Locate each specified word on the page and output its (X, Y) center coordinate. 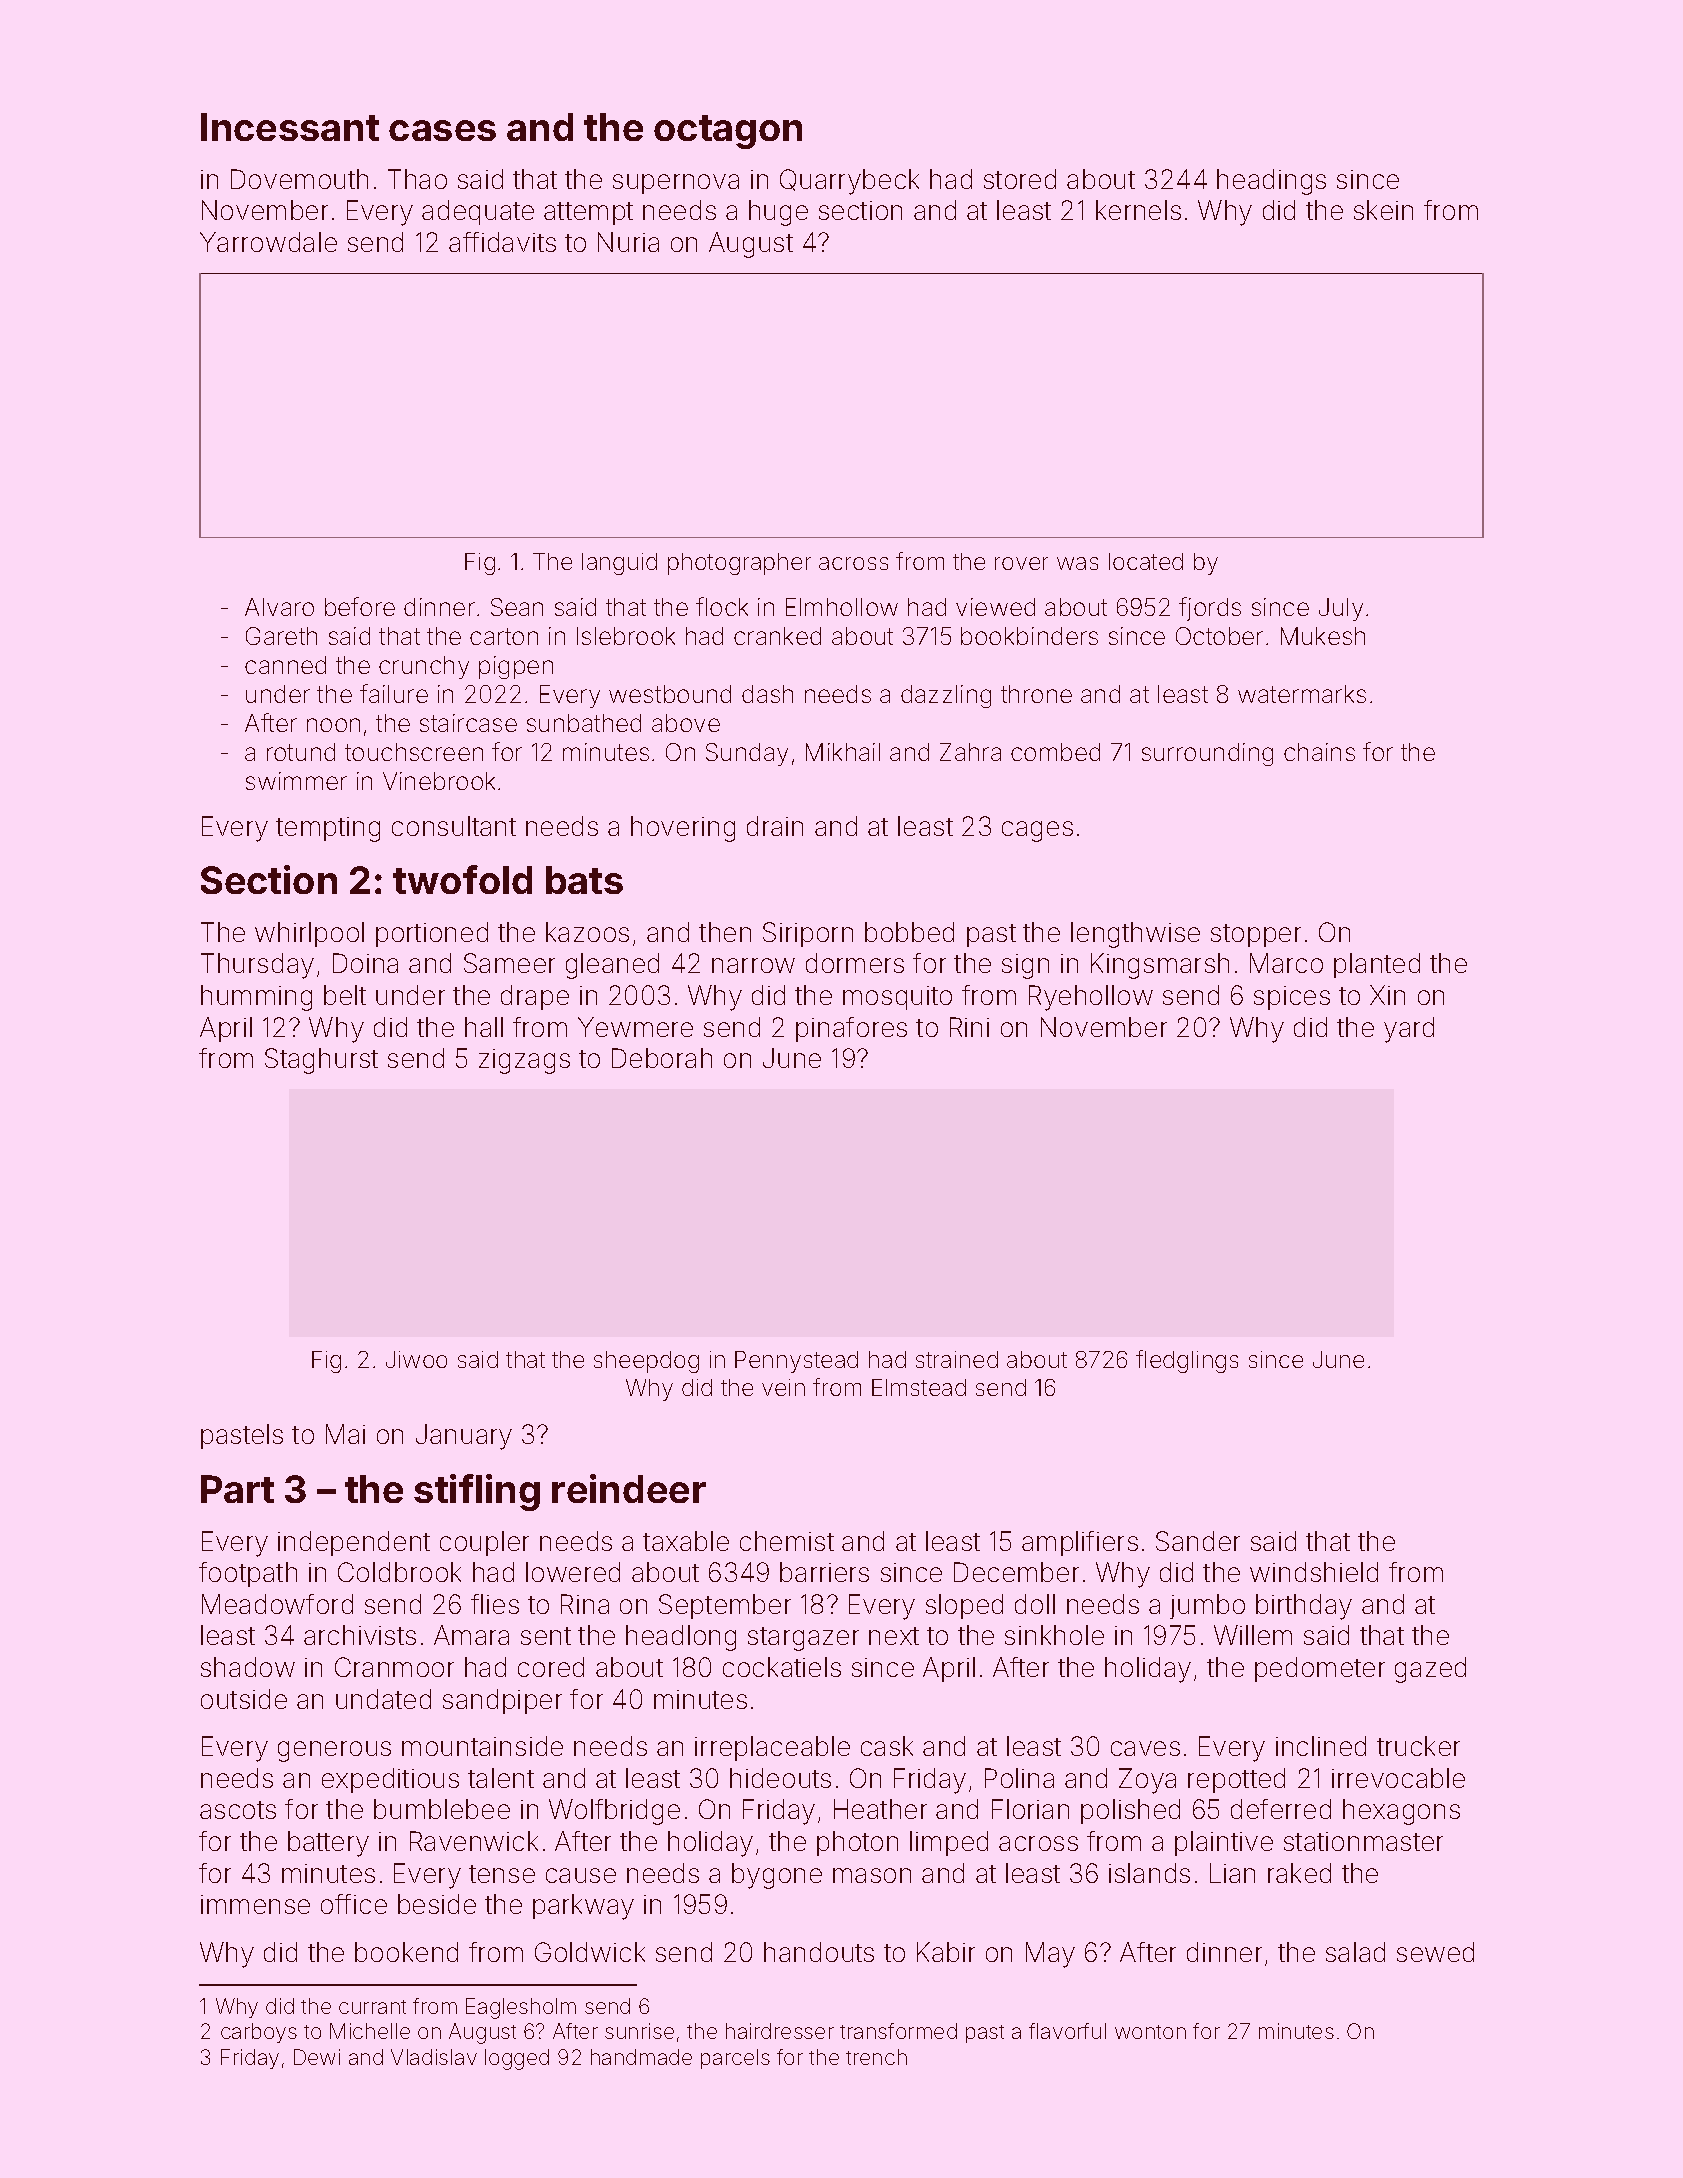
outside (244, 1699)
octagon (728, 132)
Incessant (290, 127)
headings (1271, 182)
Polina (1019, 1778)
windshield (1314, 1572)
